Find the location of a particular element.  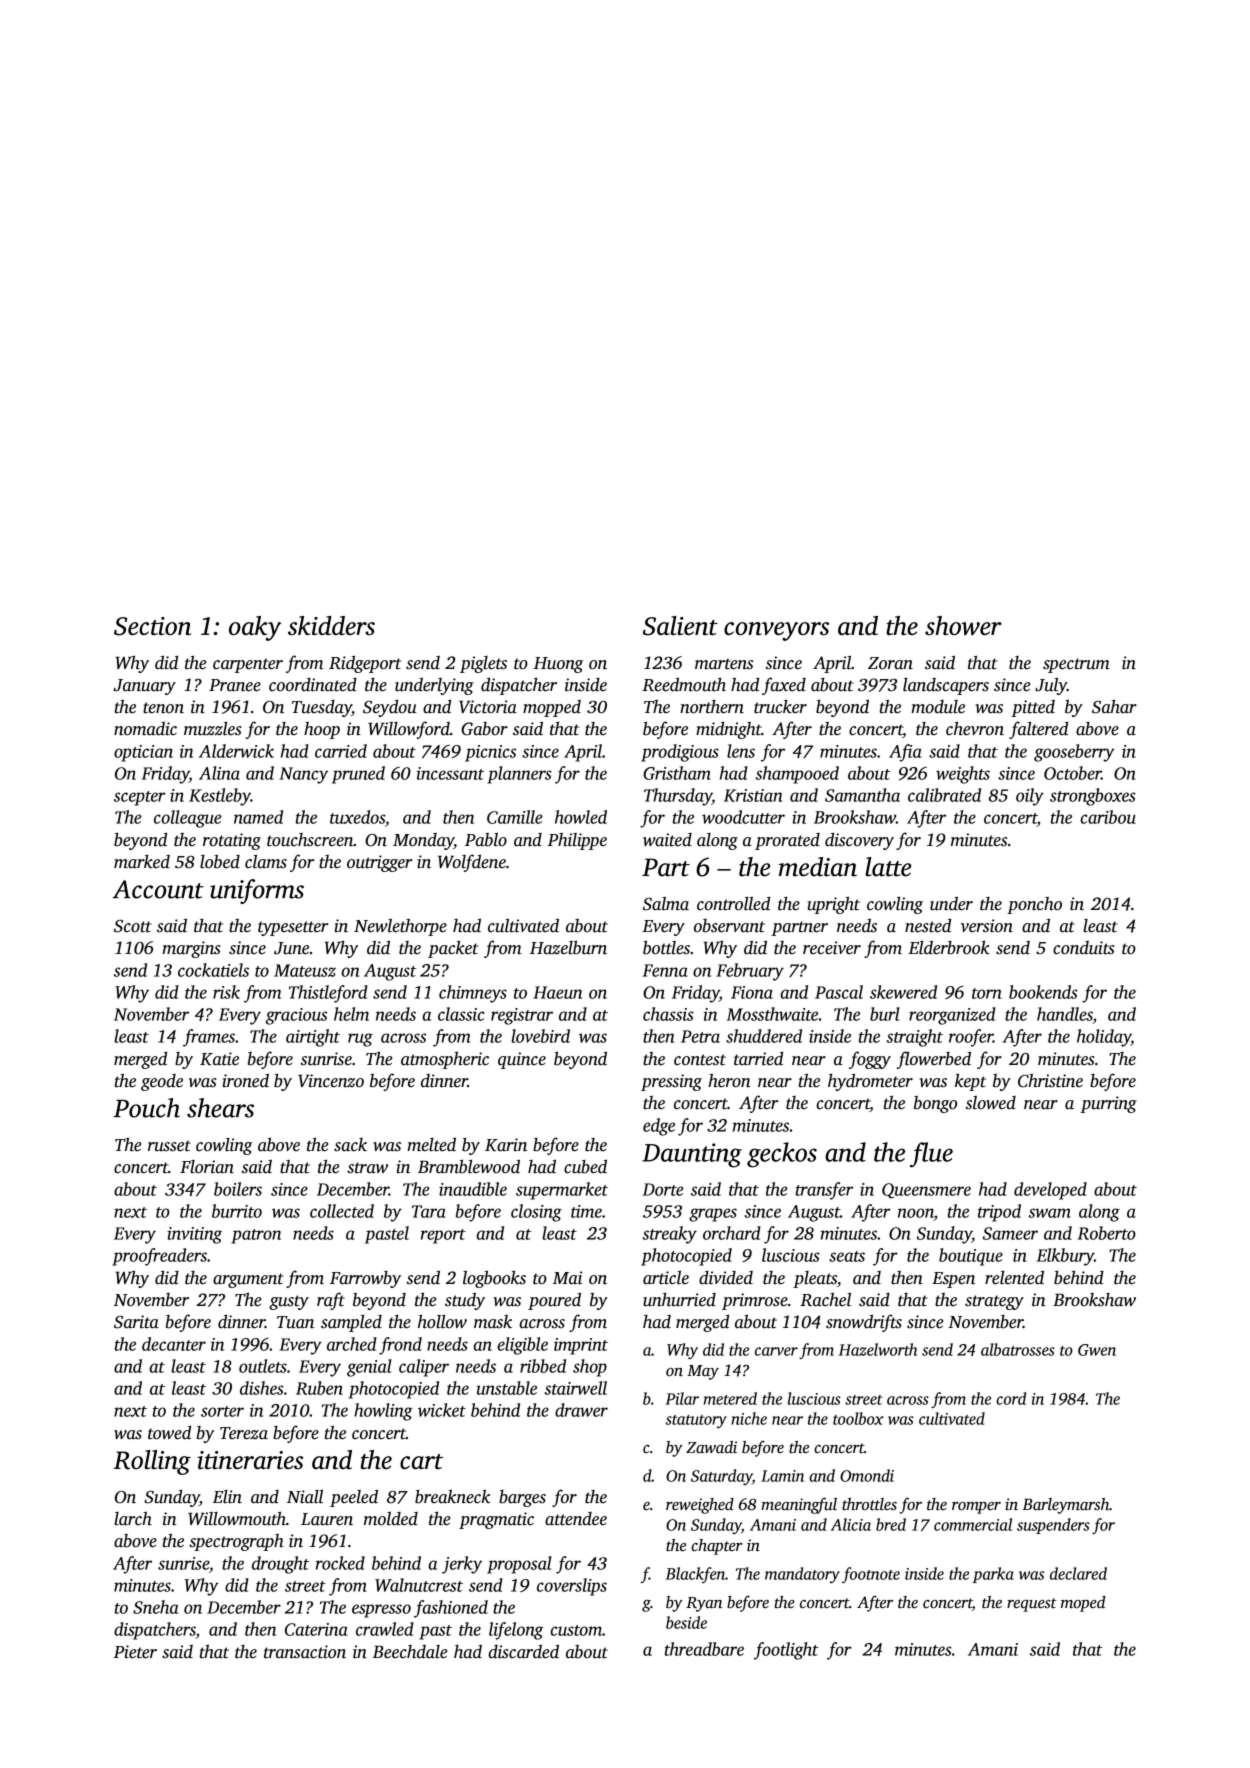

oaky is located at coordinates (255, 628).
